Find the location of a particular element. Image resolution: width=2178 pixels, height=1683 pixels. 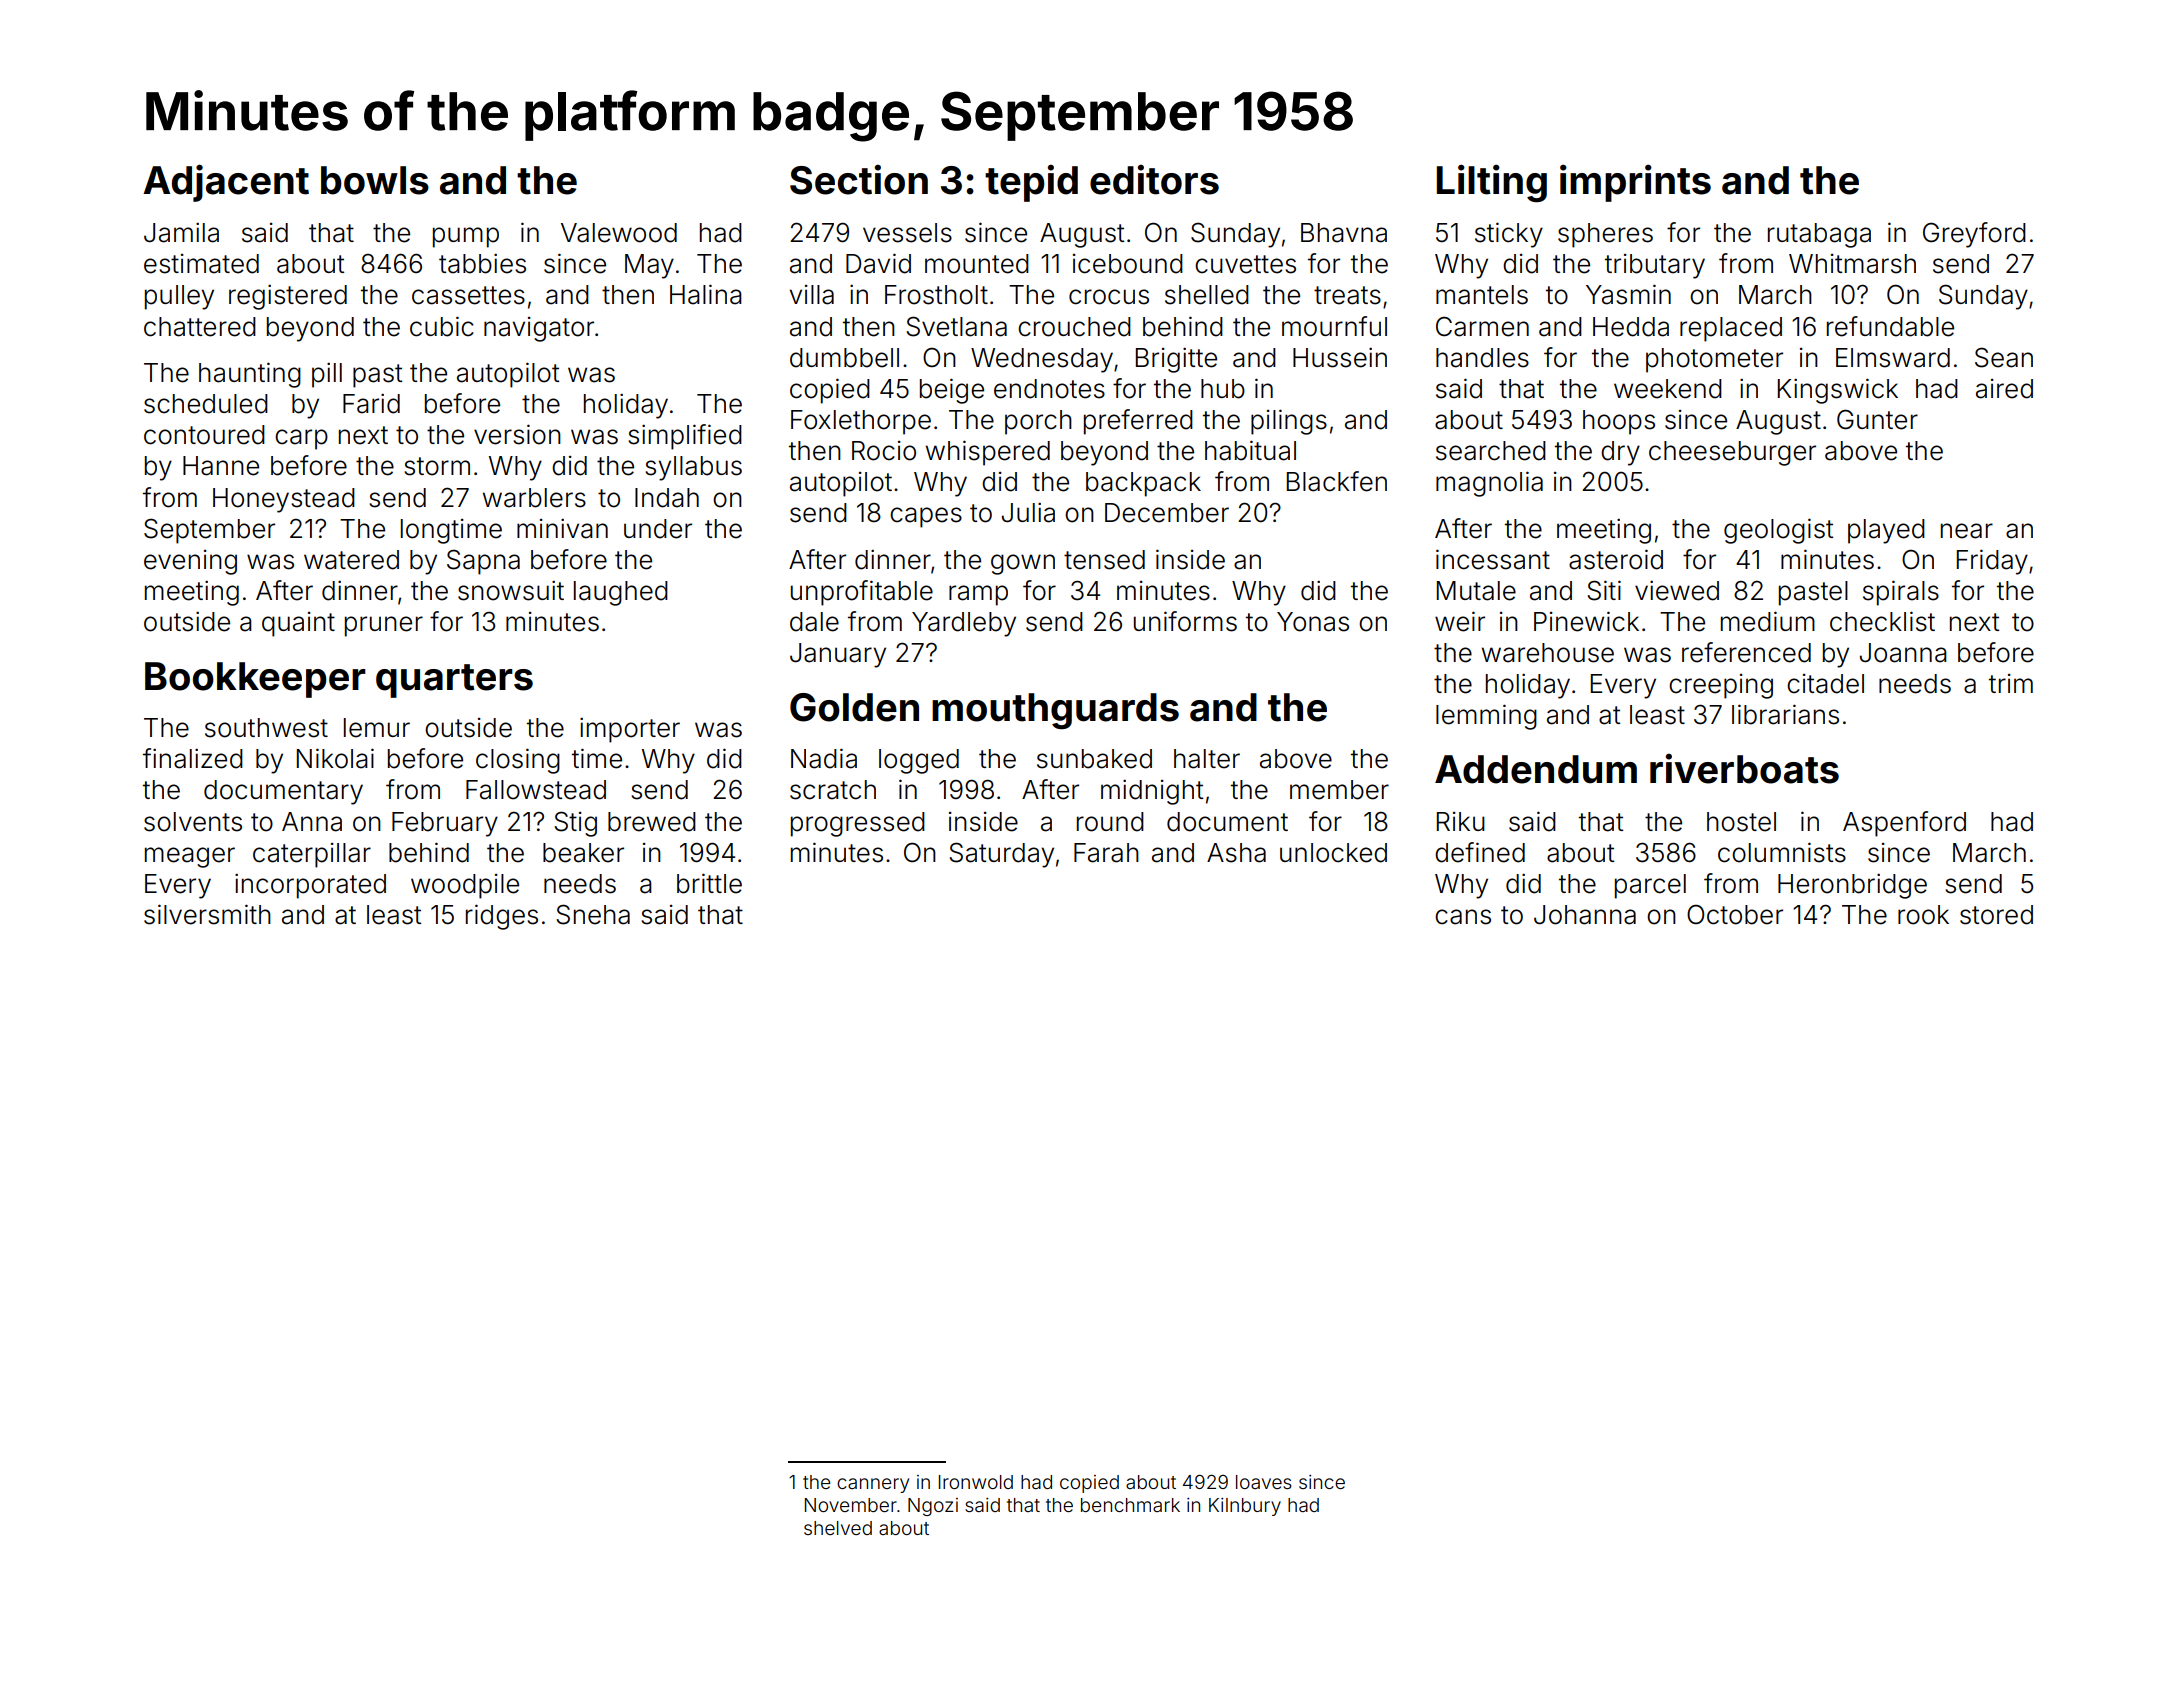

Sean is located at coordinates (2004, 357).
